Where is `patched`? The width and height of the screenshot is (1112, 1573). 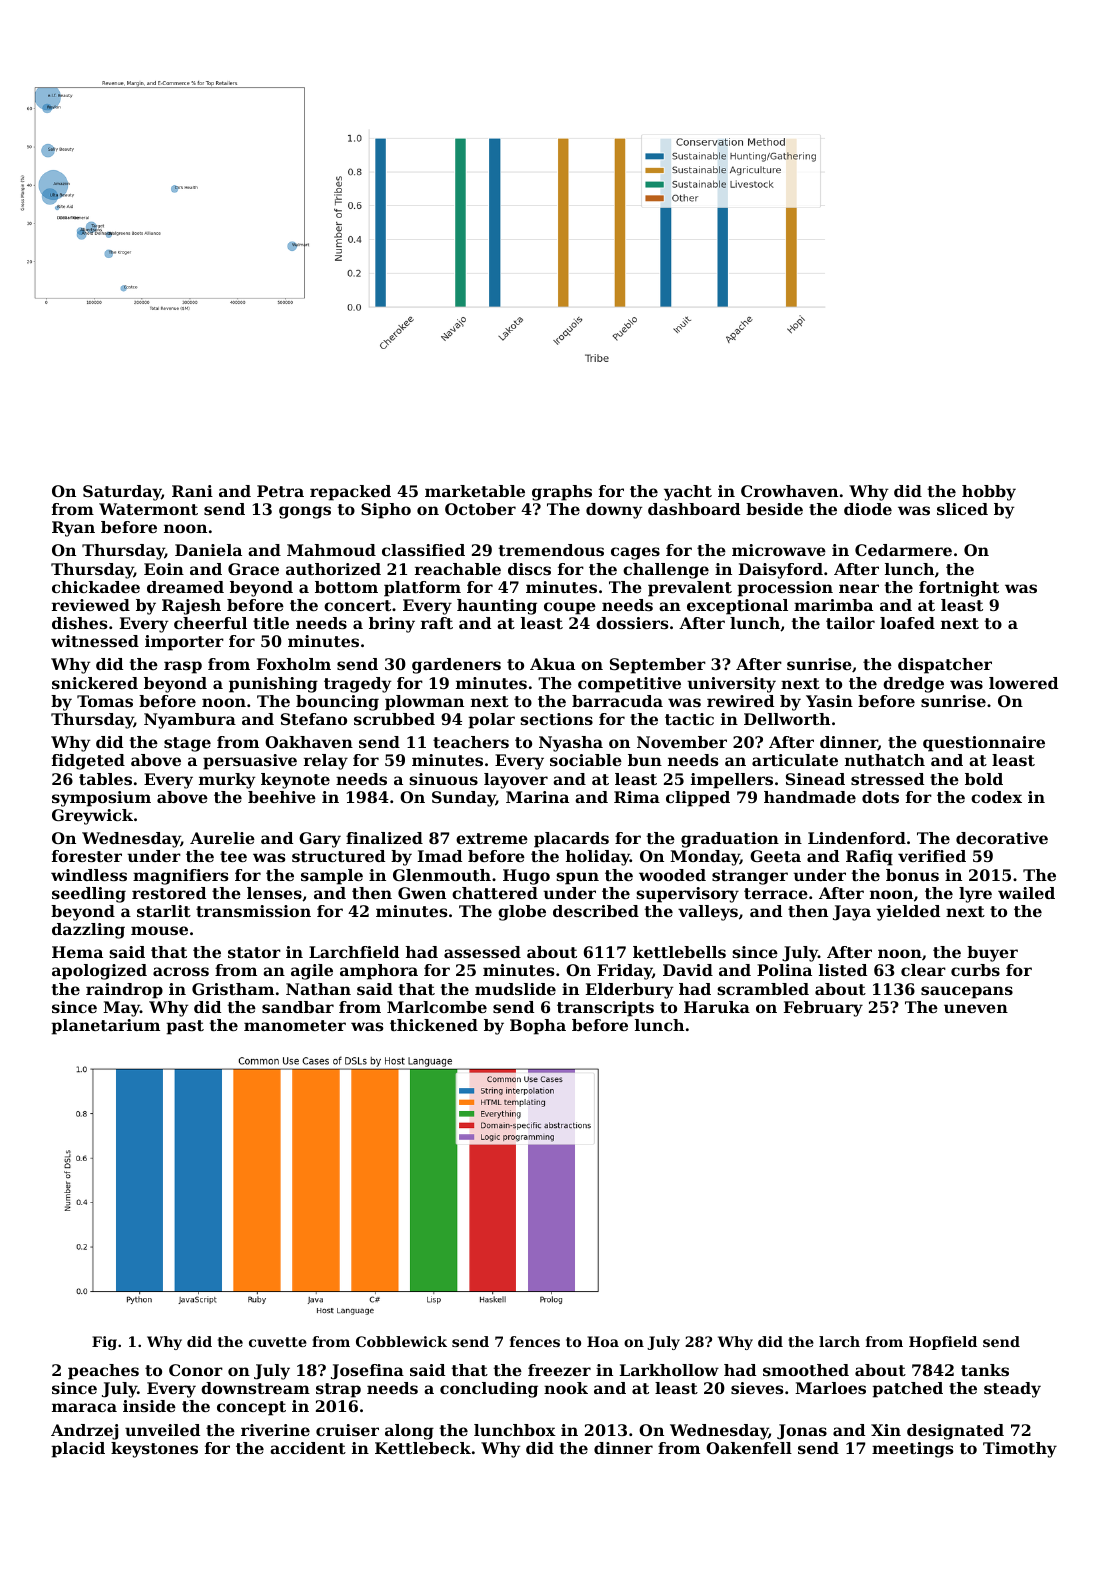
patched is located at coordinates (907, 1390).
